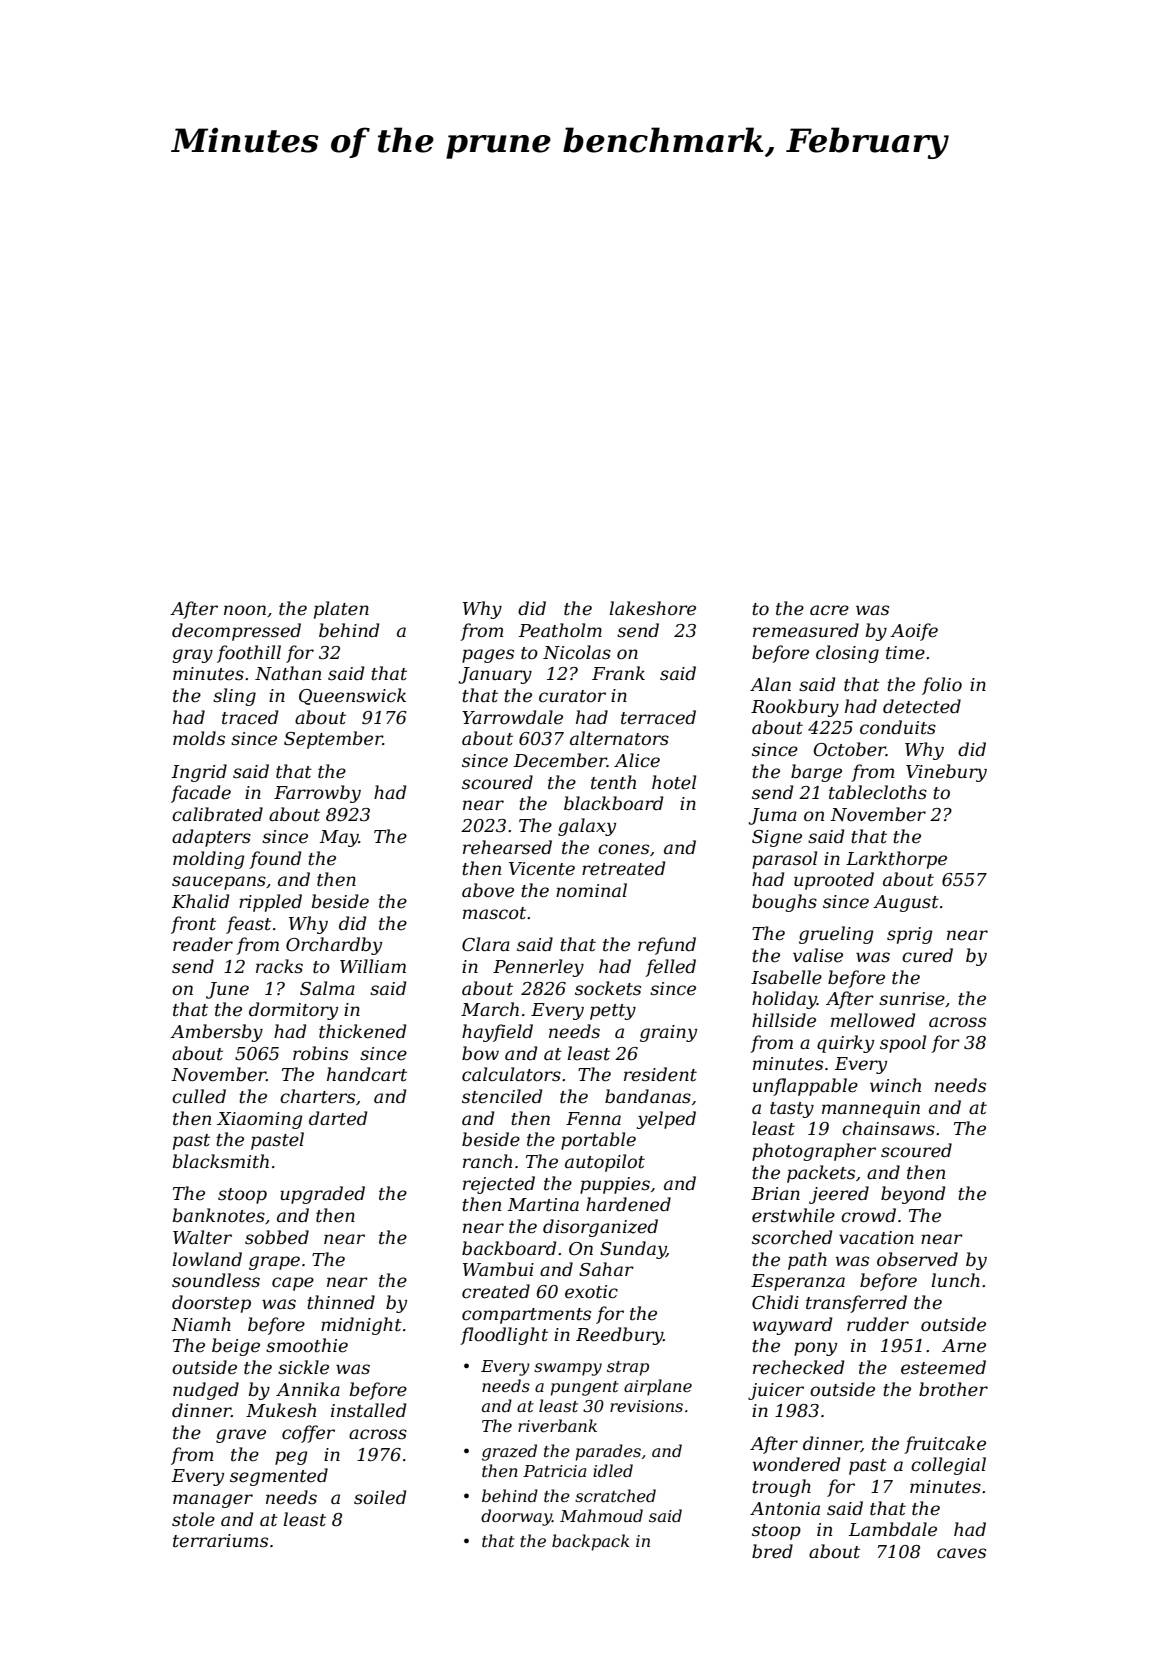 This document has height=1679, width=1159. What do you see at coordinates (591, 1542) in the document?
I see `backpack` at bounding box center [591, 1542].
